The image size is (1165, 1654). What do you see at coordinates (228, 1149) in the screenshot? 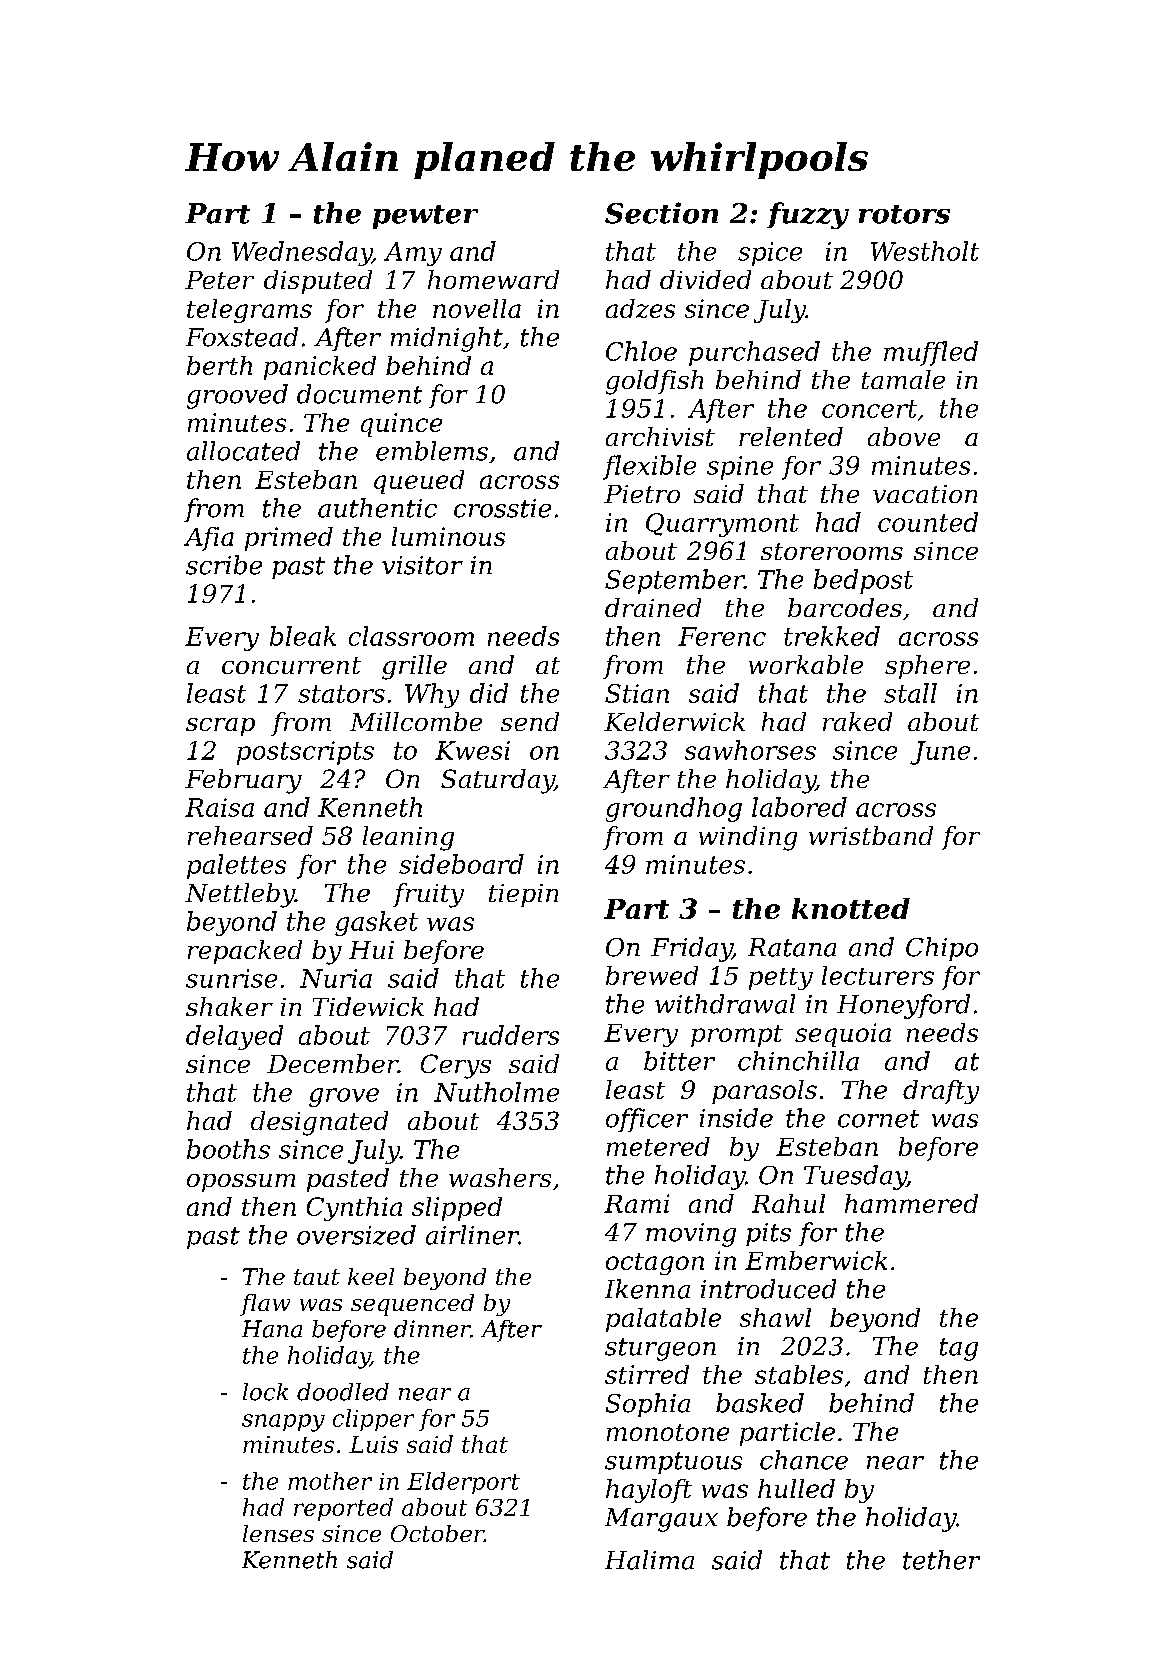
I see `booths` at bounding box center [228, 1149].
